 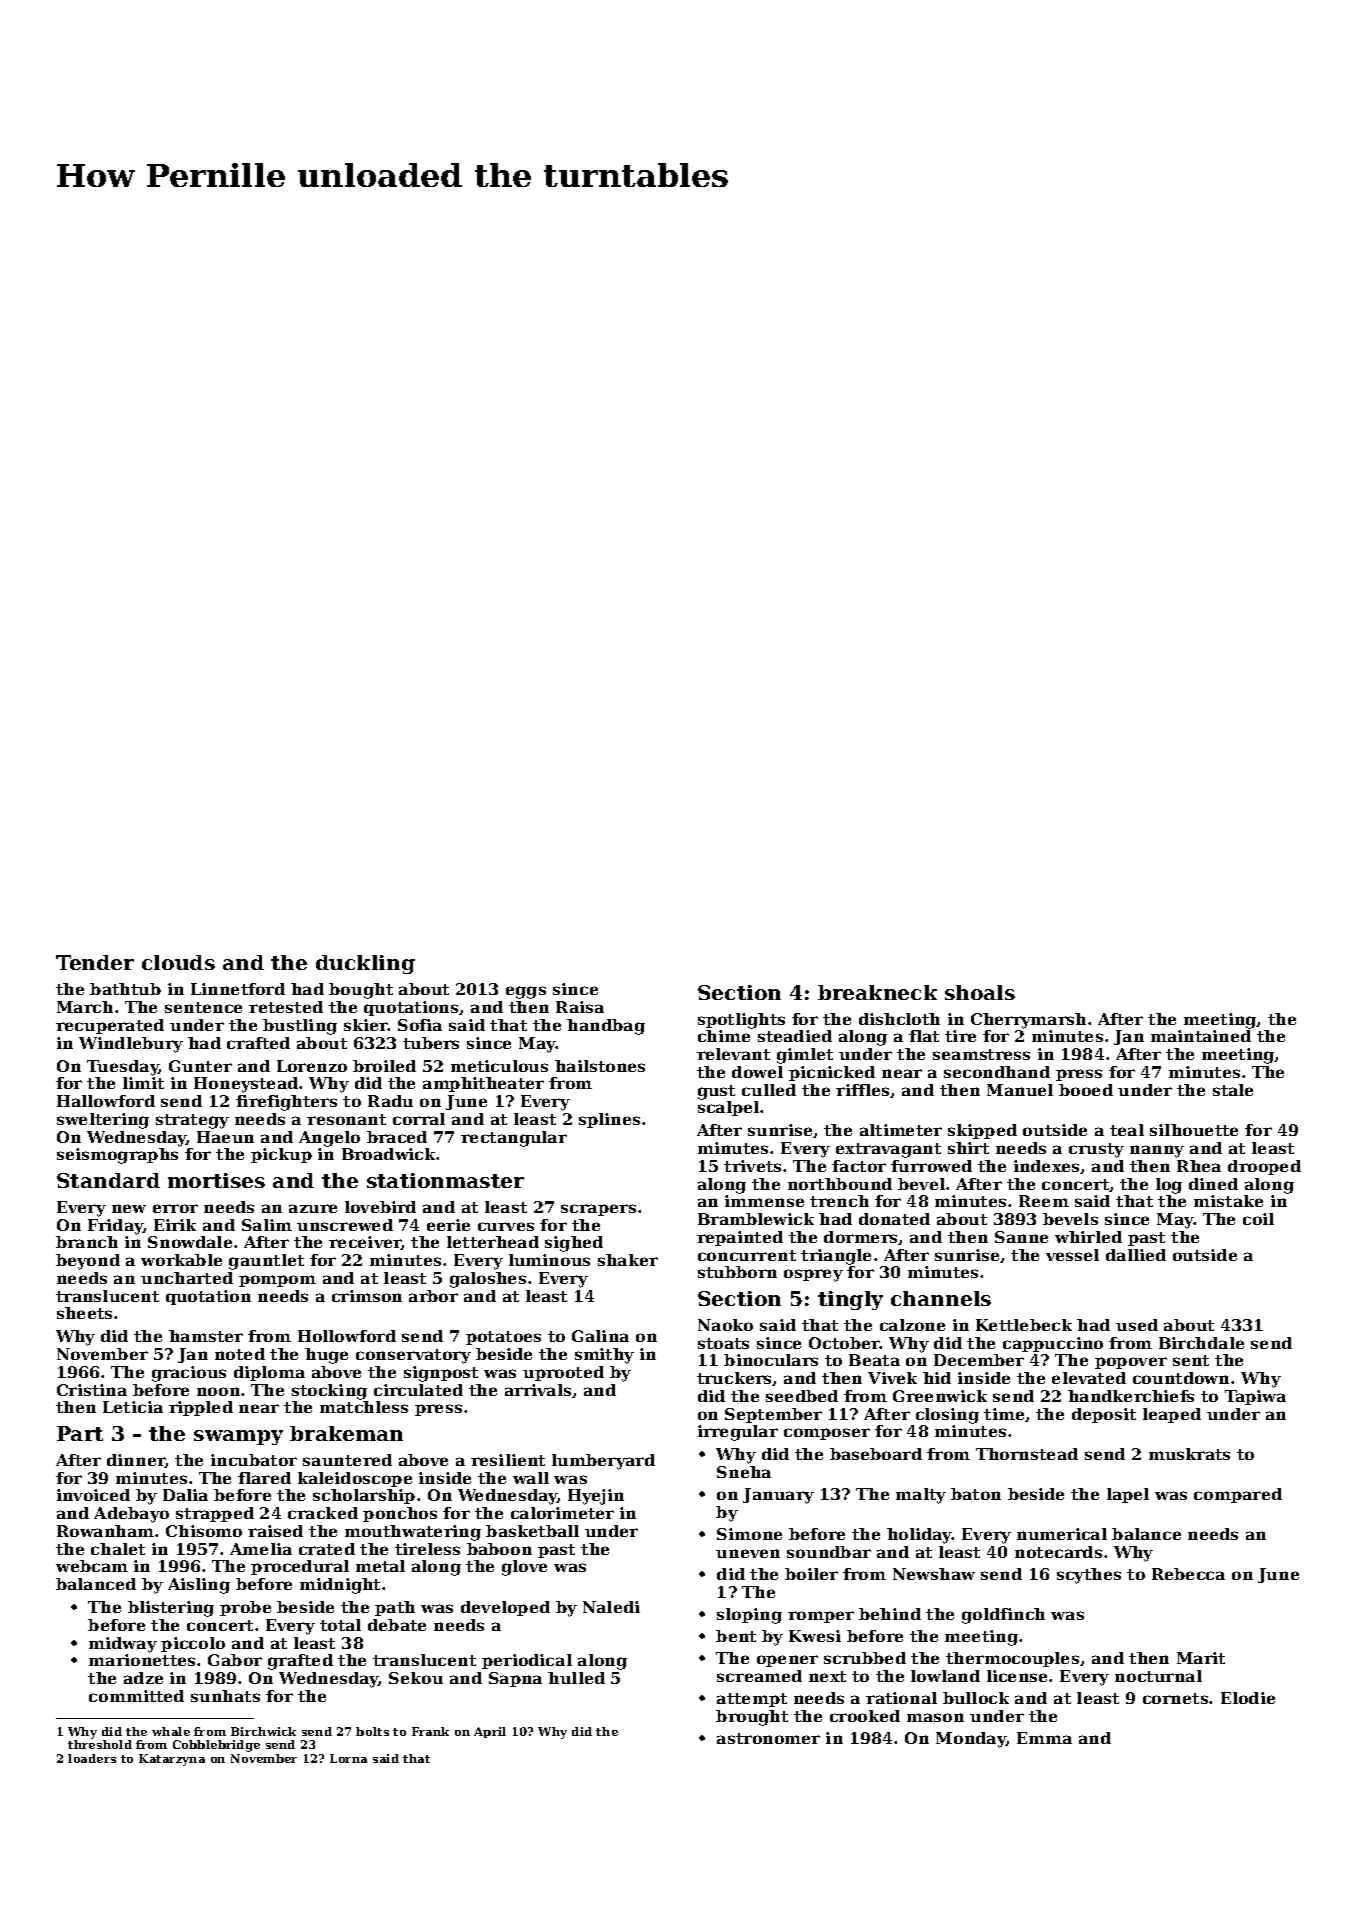 What do you see at coordinates (1201, 1036) in the screenshot?
I see `maintained` at bounding box center [1201, 1036].
